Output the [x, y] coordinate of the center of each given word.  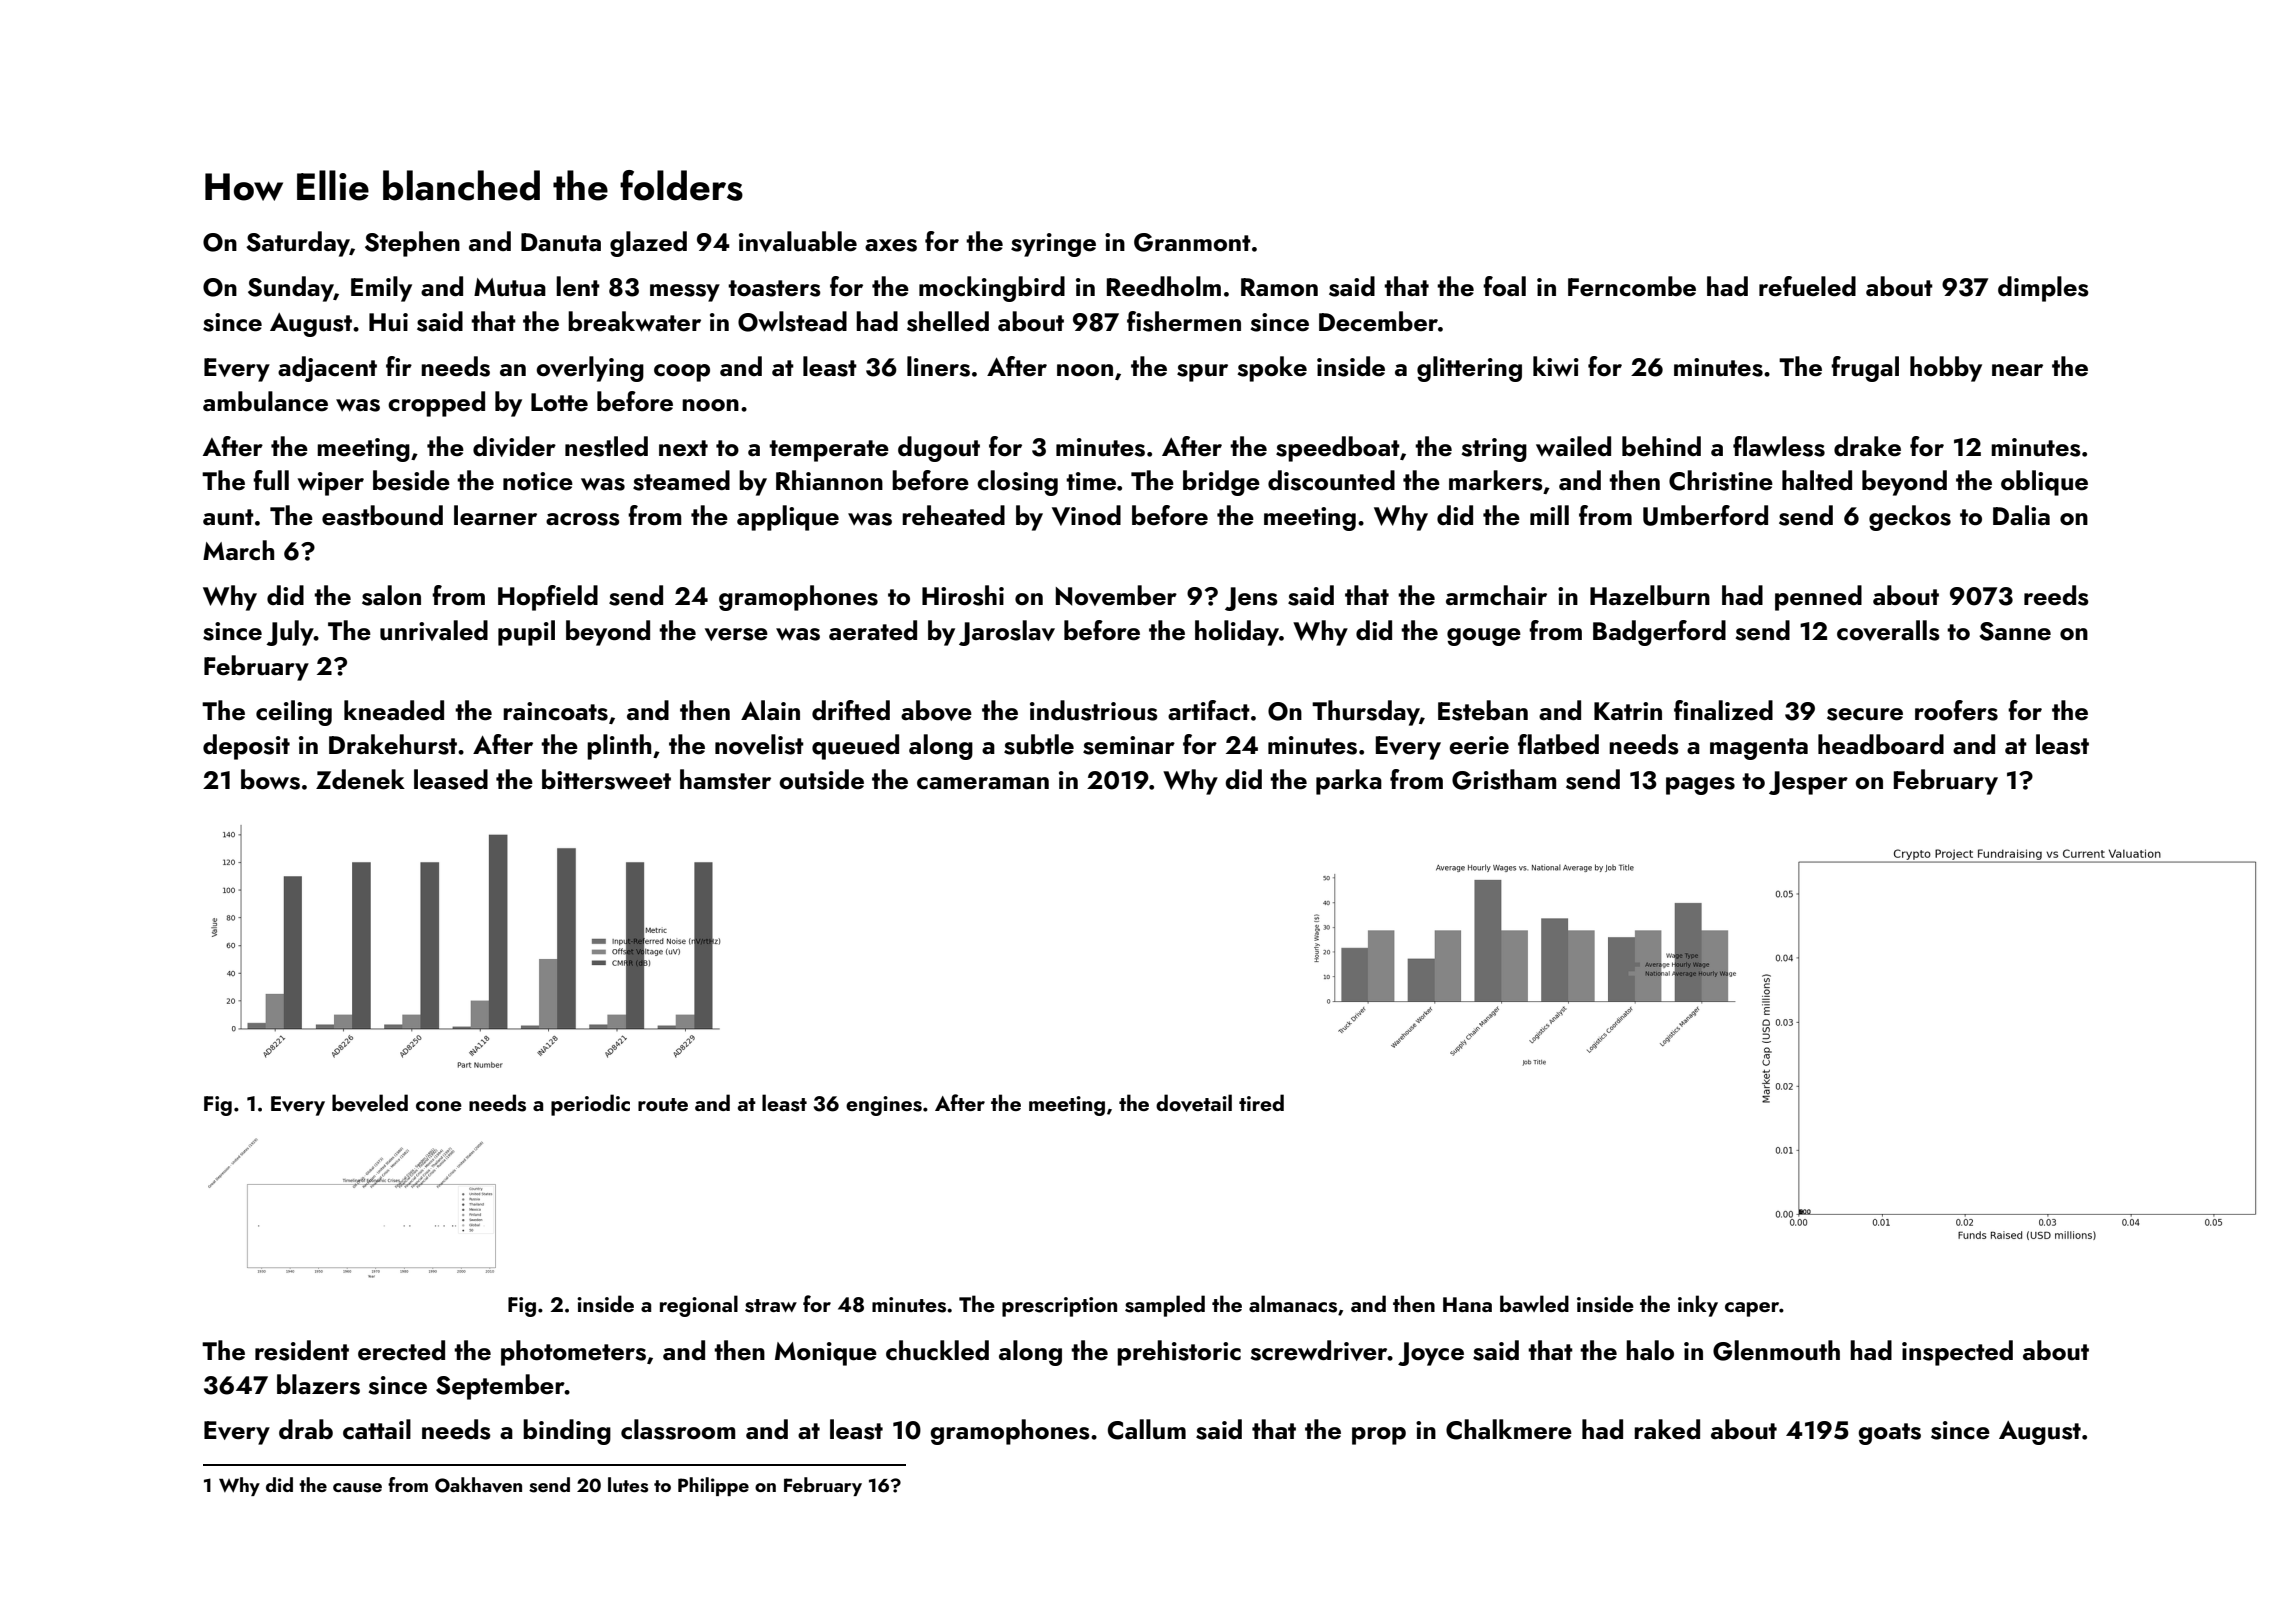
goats [1889, 1434]
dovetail [1194, 1103]
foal [1504, 286]
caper [1752, 1309]
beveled [370, 1103]
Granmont [1192, 242]
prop [1379, 1436]
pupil [526, 633]
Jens [1251, 599]
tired [1261, 1102]
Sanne [2015, 631]
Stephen [412, 244]
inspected [1957, 1353]
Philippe [713, 1486]
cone [439, 1106]
